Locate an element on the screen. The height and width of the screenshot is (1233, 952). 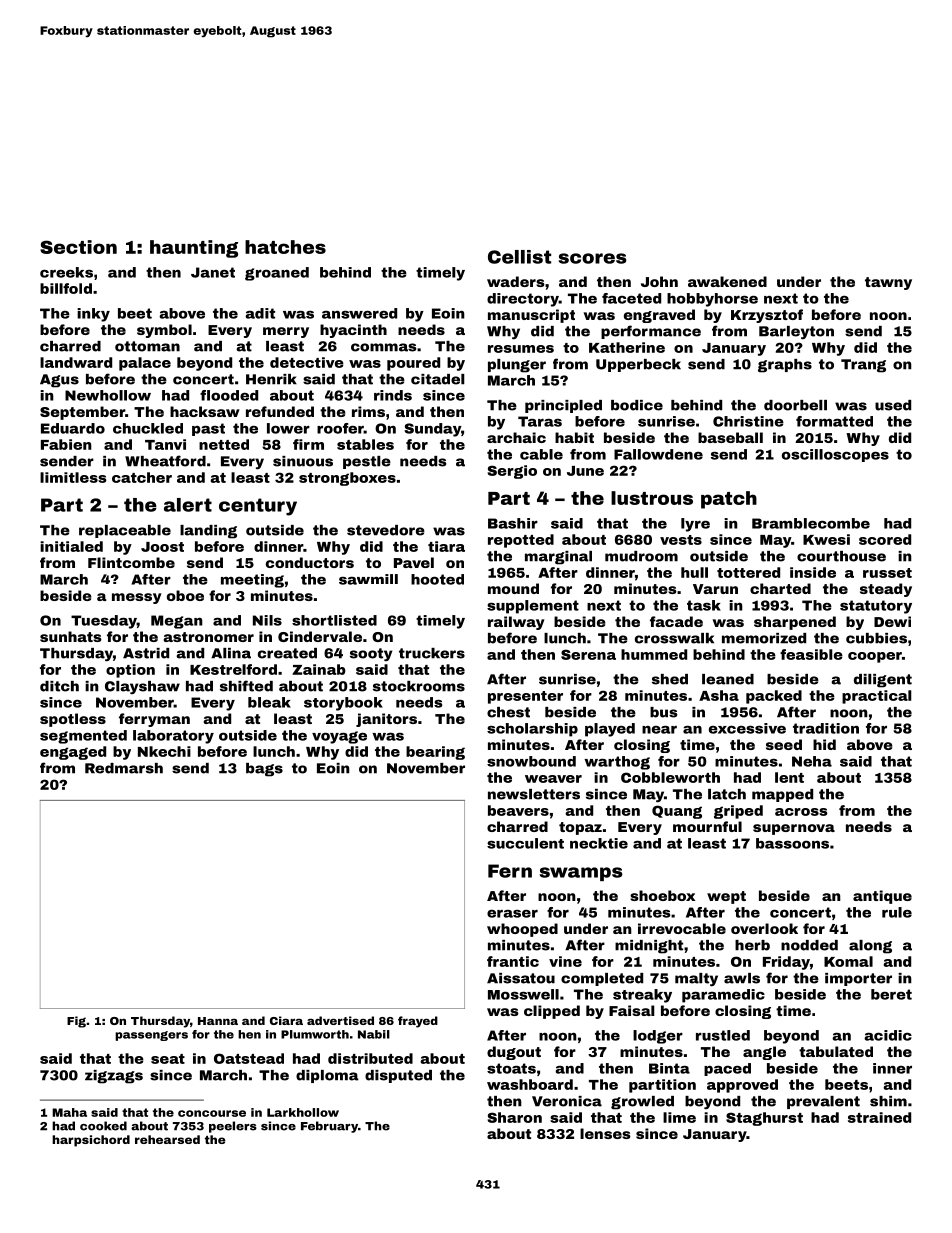
advertised is located at coordinates (340, 1020).
